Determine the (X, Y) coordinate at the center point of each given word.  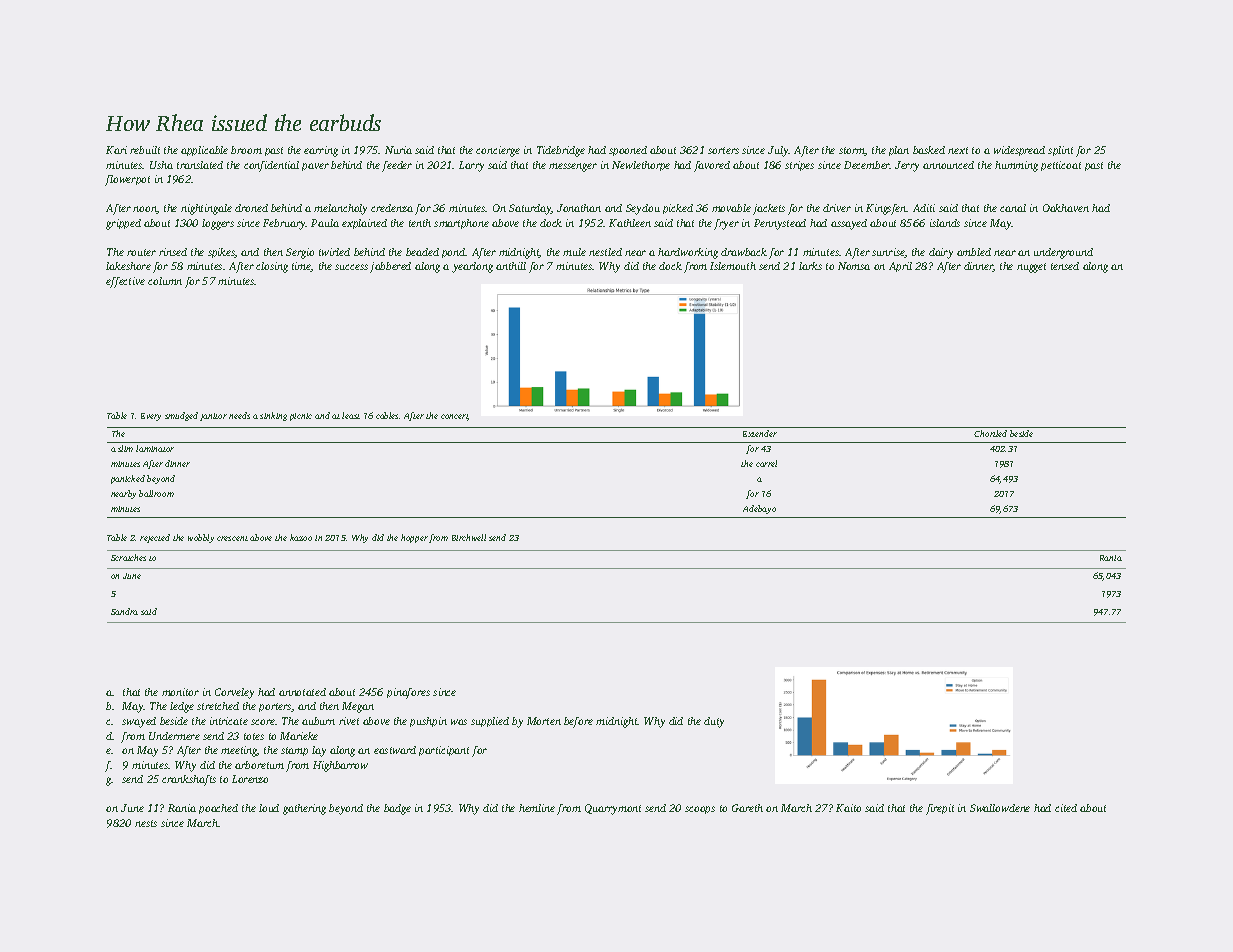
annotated (302, 692)
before (578, 722)
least (351, 415)
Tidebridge (561, 151)
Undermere (174, 736)
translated (200, 165)
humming (1016, 166)
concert (455, 417)
